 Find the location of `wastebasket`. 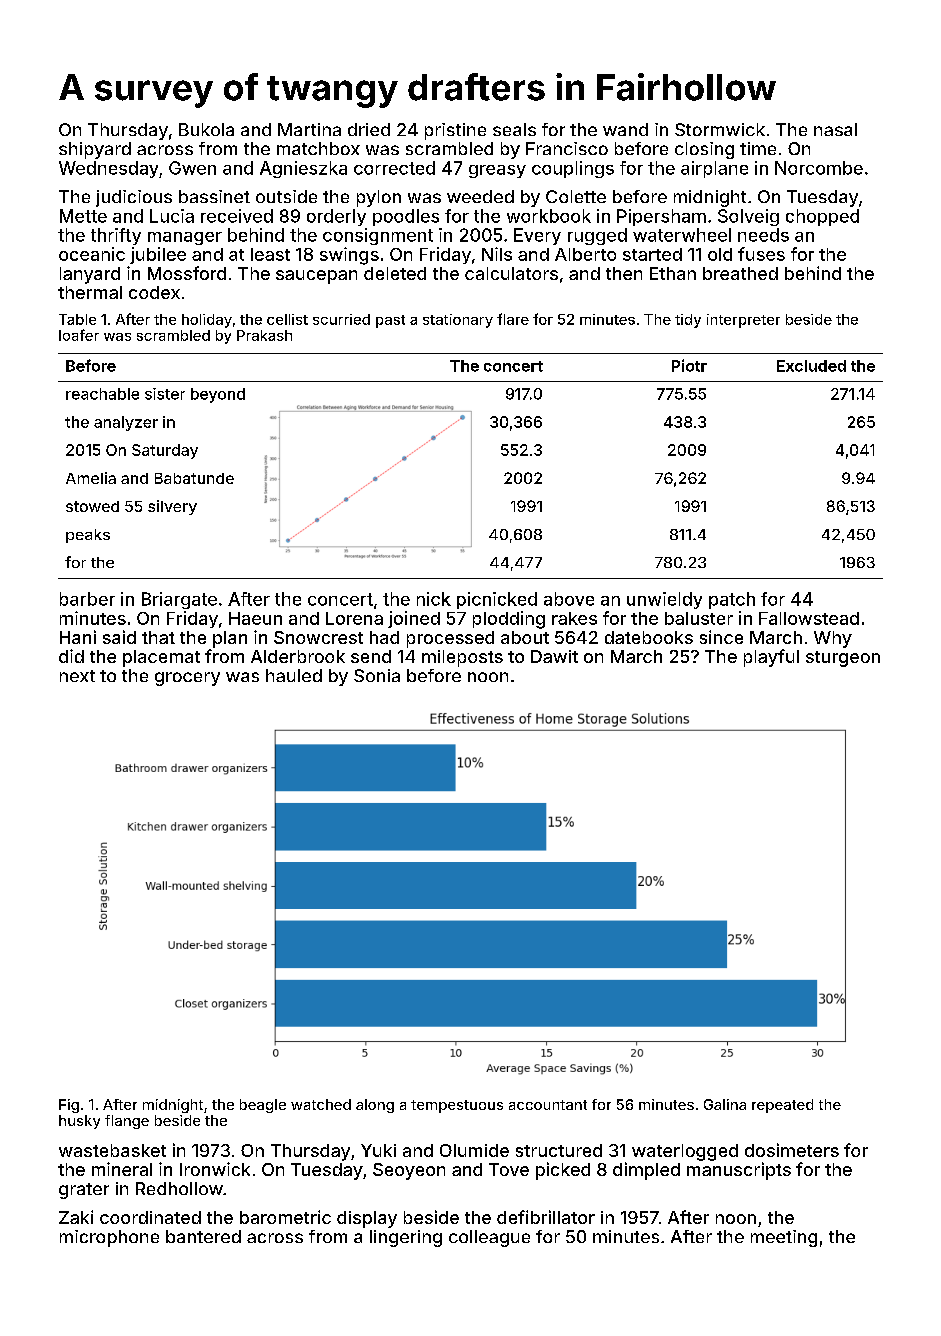

wastebasket is located at coordinates (112, 1150).
